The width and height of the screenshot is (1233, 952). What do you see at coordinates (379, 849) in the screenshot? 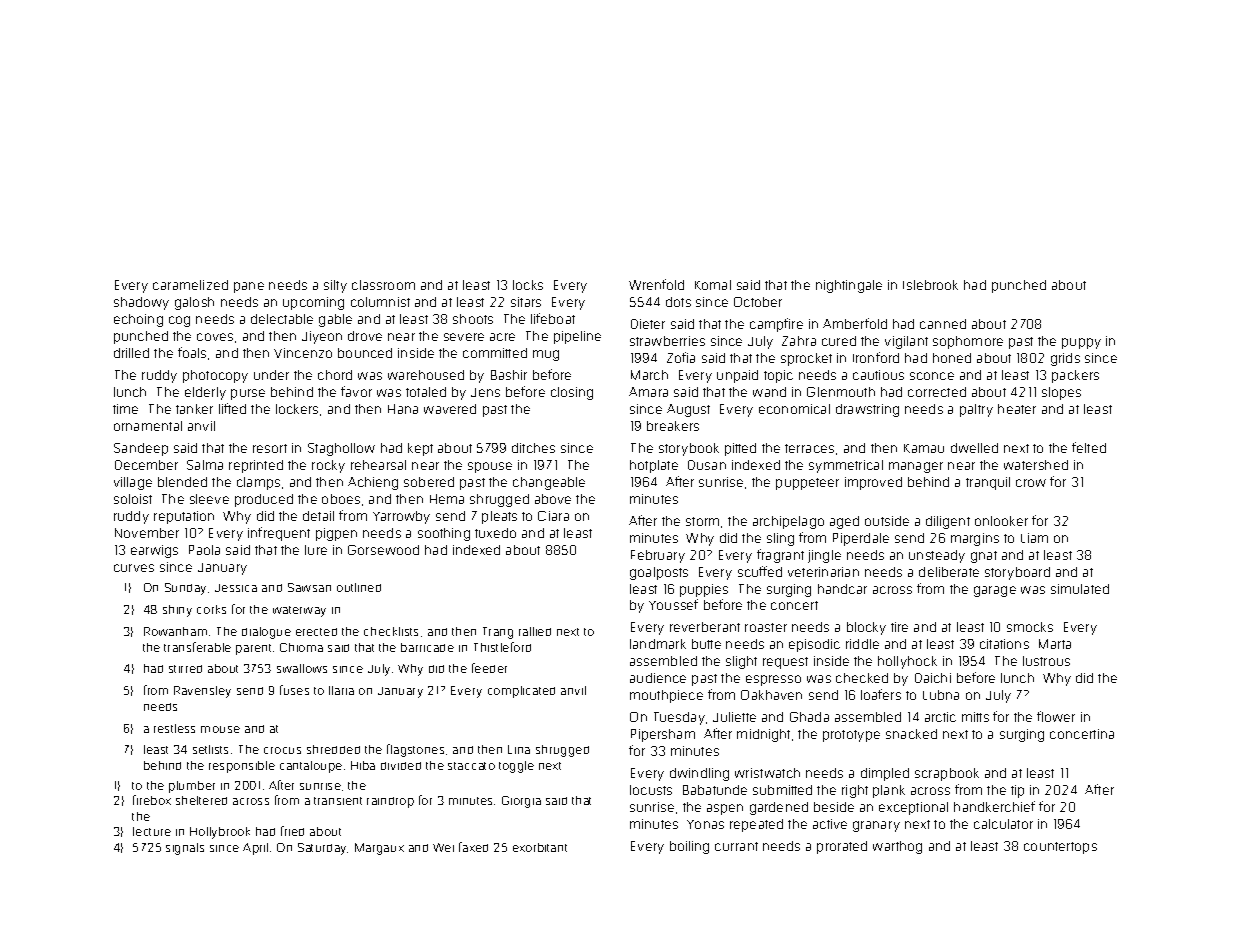
I see `Margaux` at bounding box center [379, 849].
